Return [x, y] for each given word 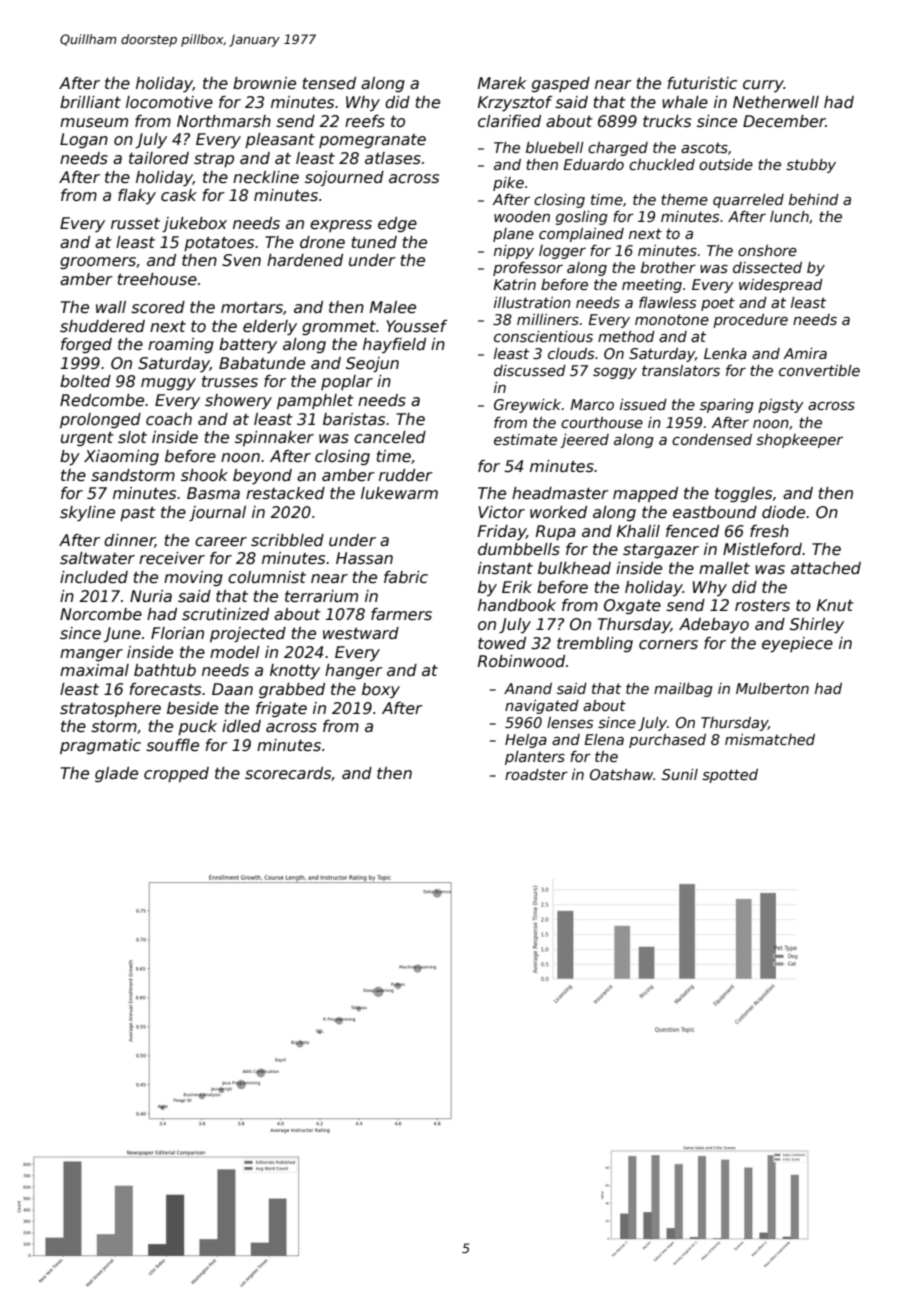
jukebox [194, 224]
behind [814, 199]
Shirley [817, 625]
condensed [712, 439]
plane [513, 235]
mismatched [770, 739]
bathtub [165, 670]
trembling [595, 644]
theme [684, 199]
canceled [390, 437]
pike [508, 184]
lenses [570, 722]
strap [214, 160]
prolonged [100, 420]
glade [116, 774]
